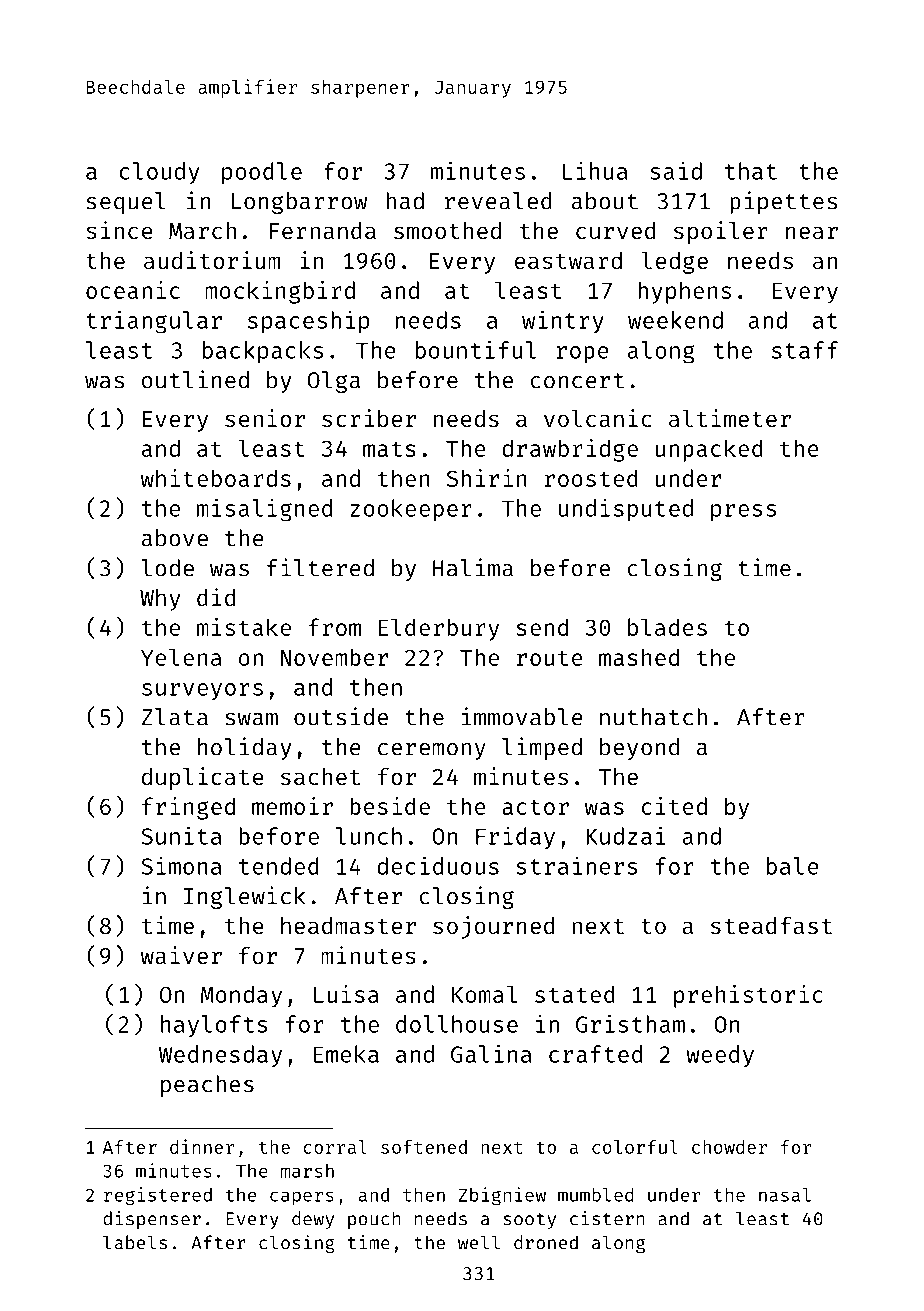 The width and height of the screenshot is (924, 1311). I want to click on had, so click(405, 201).
